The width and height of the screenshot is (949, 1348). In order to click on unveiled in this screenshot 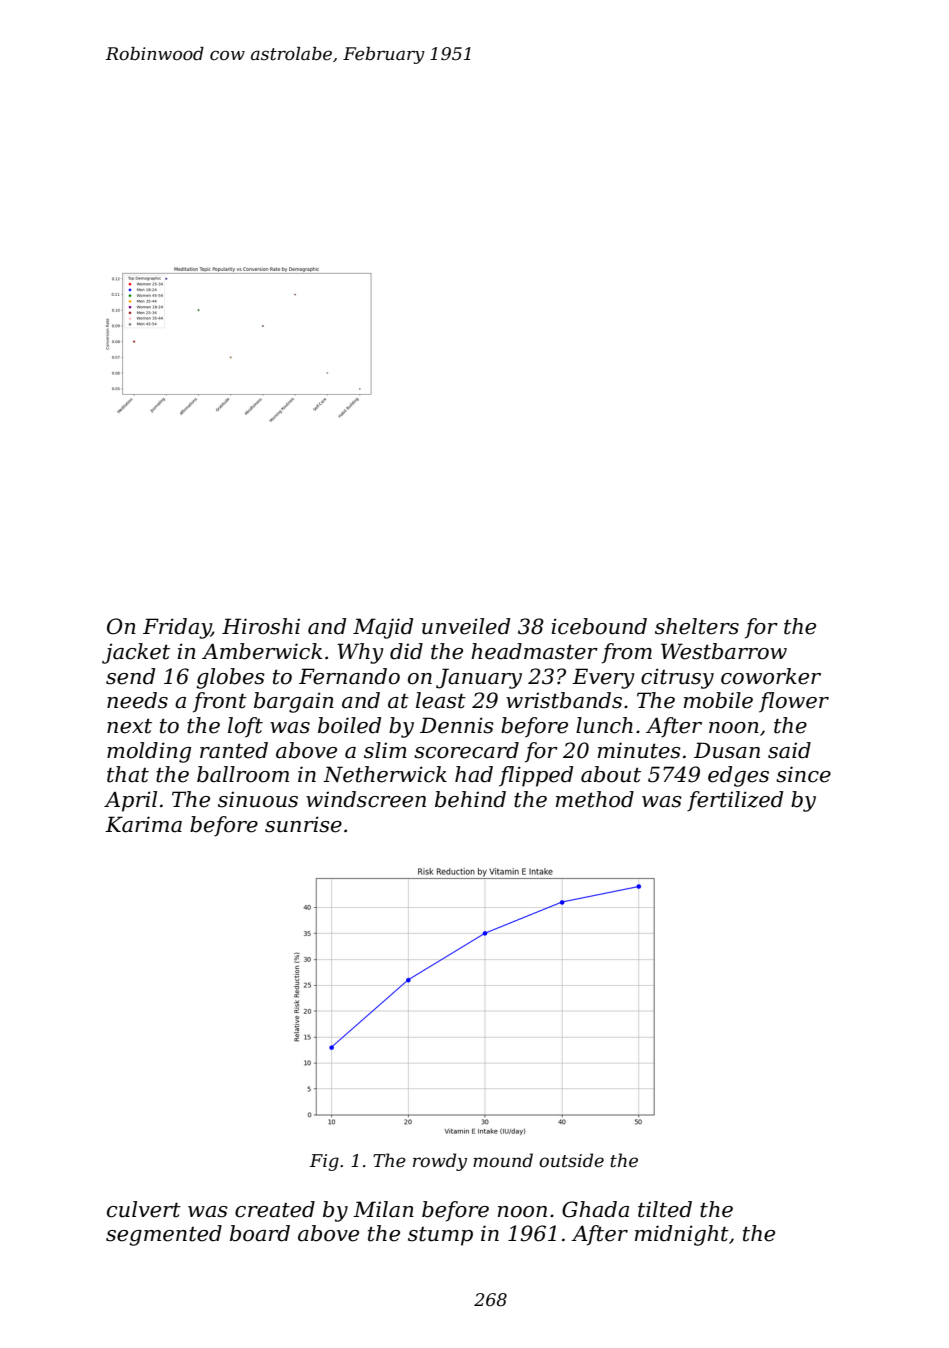, I will do `click(466, 626)`.
